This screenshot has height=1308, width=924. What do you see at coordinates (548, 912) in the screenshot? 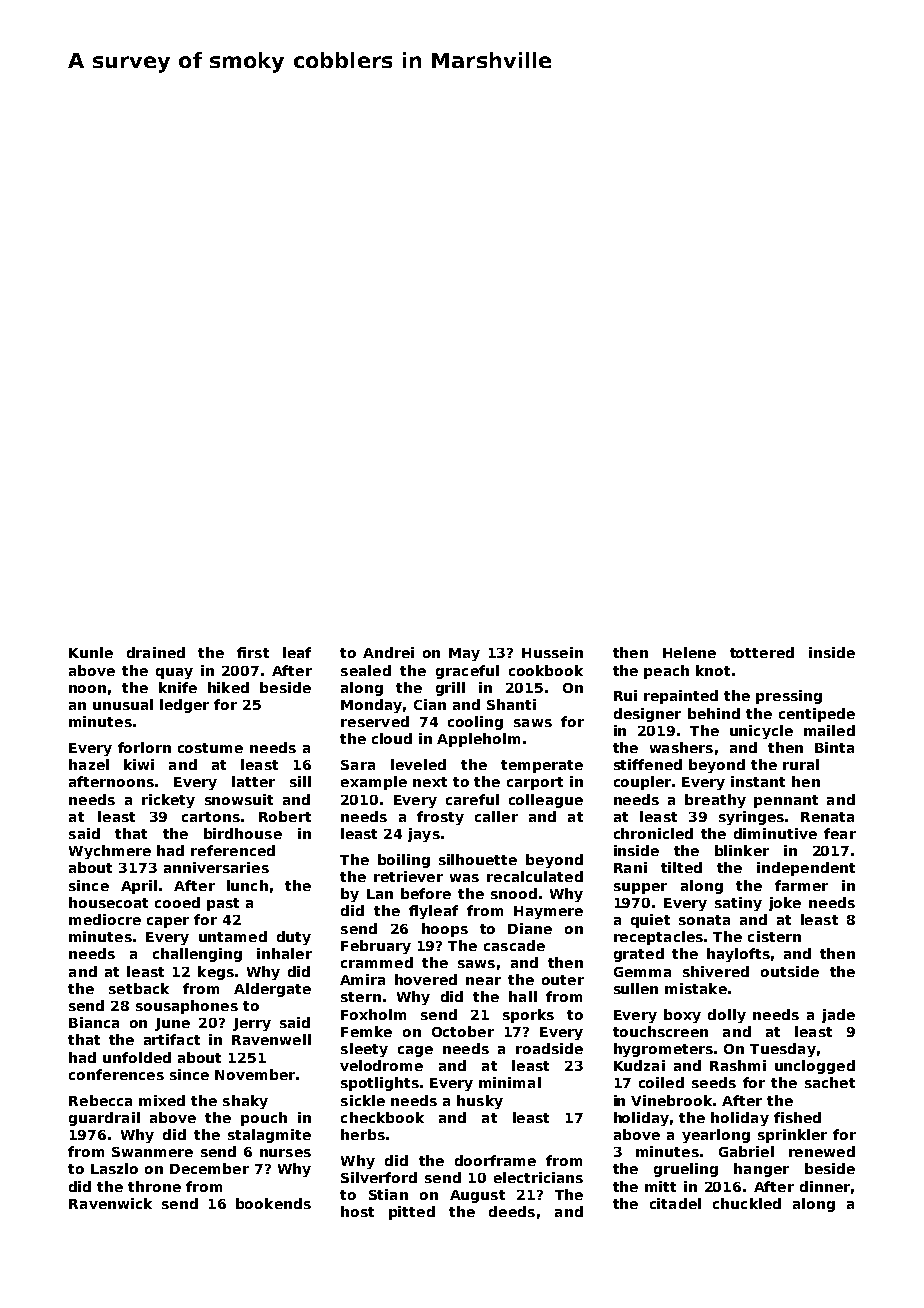
I see `Haymere` at bounding box center [548, 912].
